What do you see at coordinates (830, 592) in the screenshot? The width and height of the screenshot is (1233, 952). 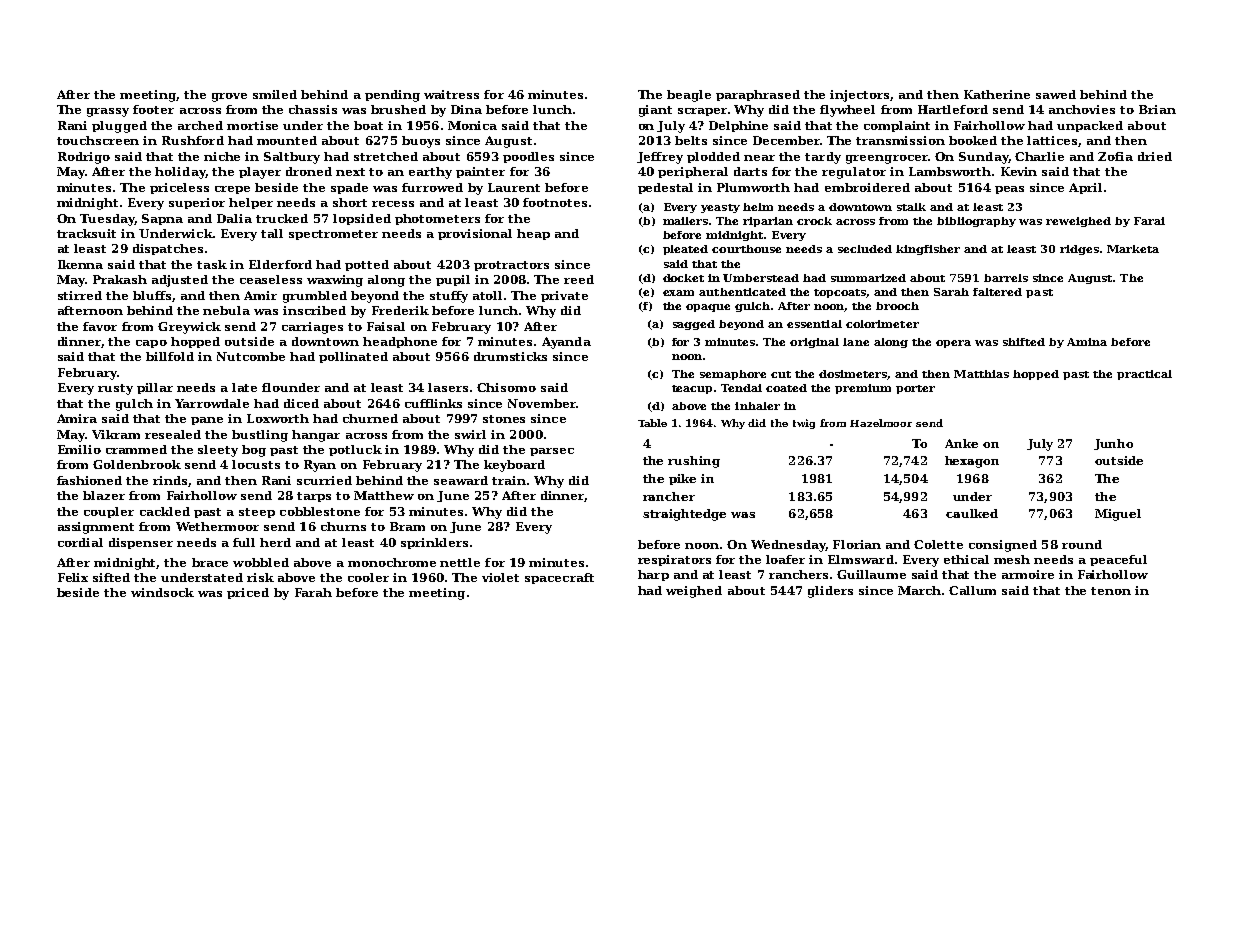 I see `gliders` at bounding box center [830, 592].
